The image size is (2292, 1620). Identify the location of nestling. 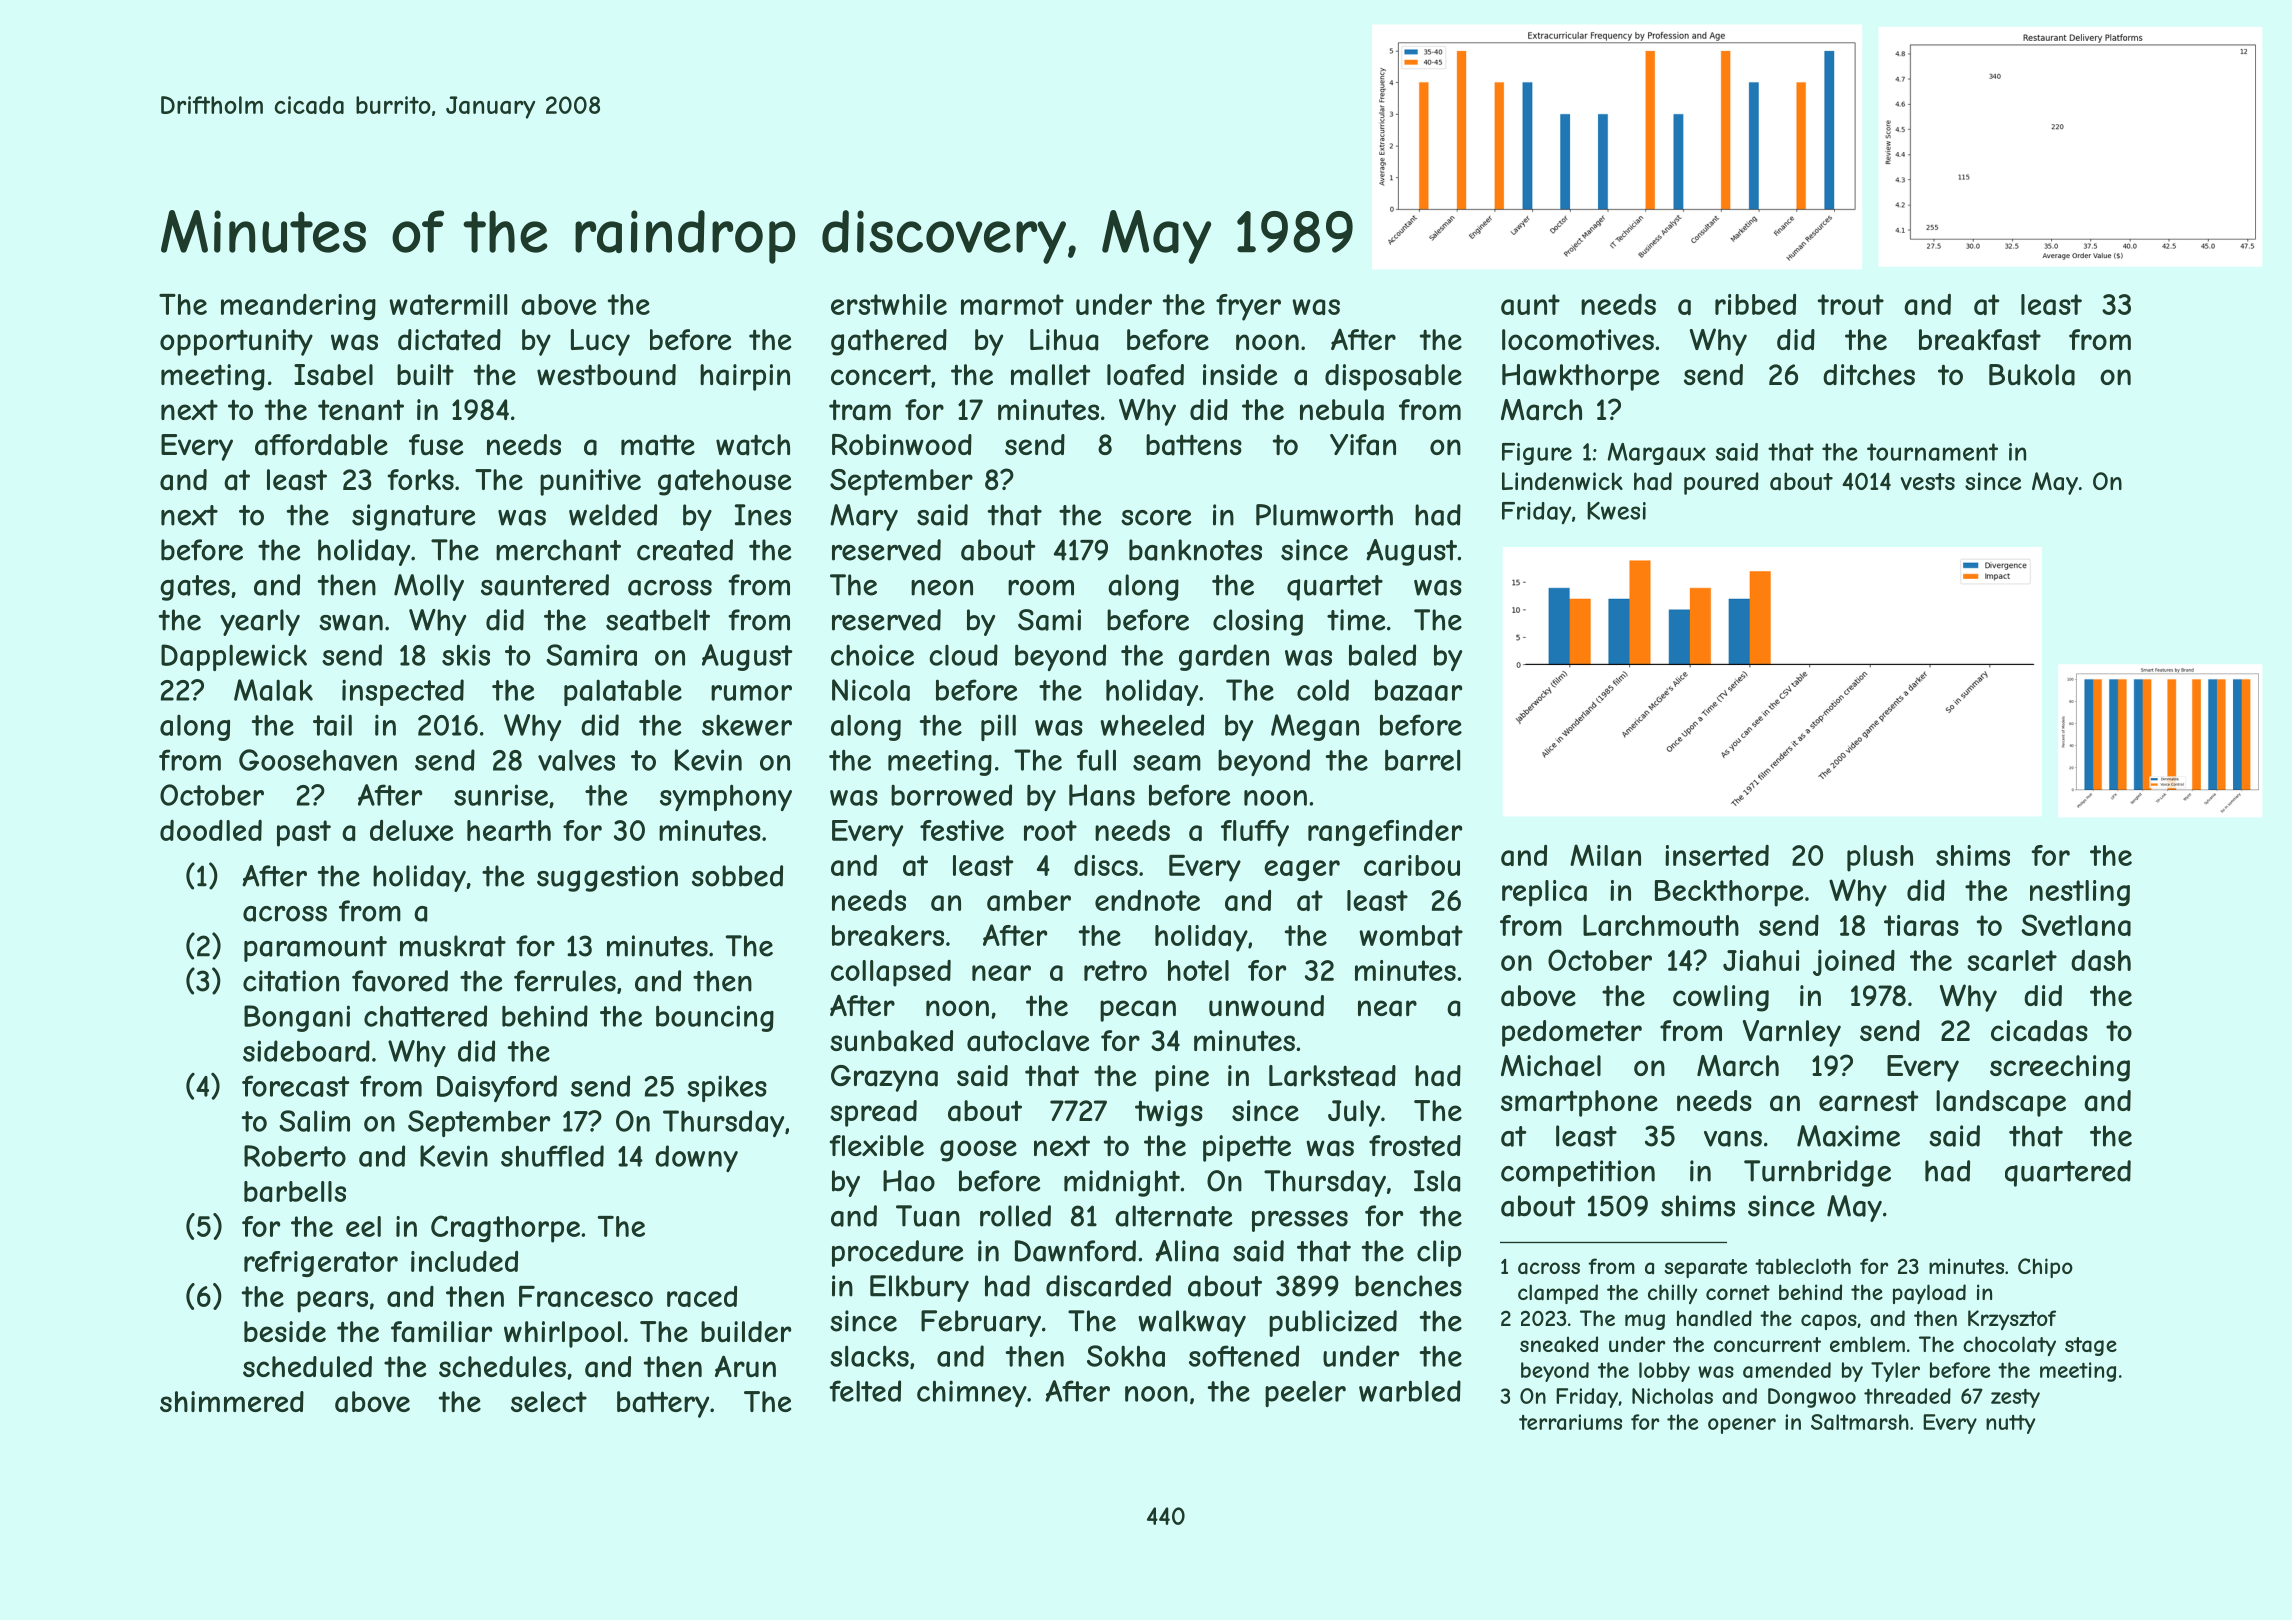
(2080, 893).
